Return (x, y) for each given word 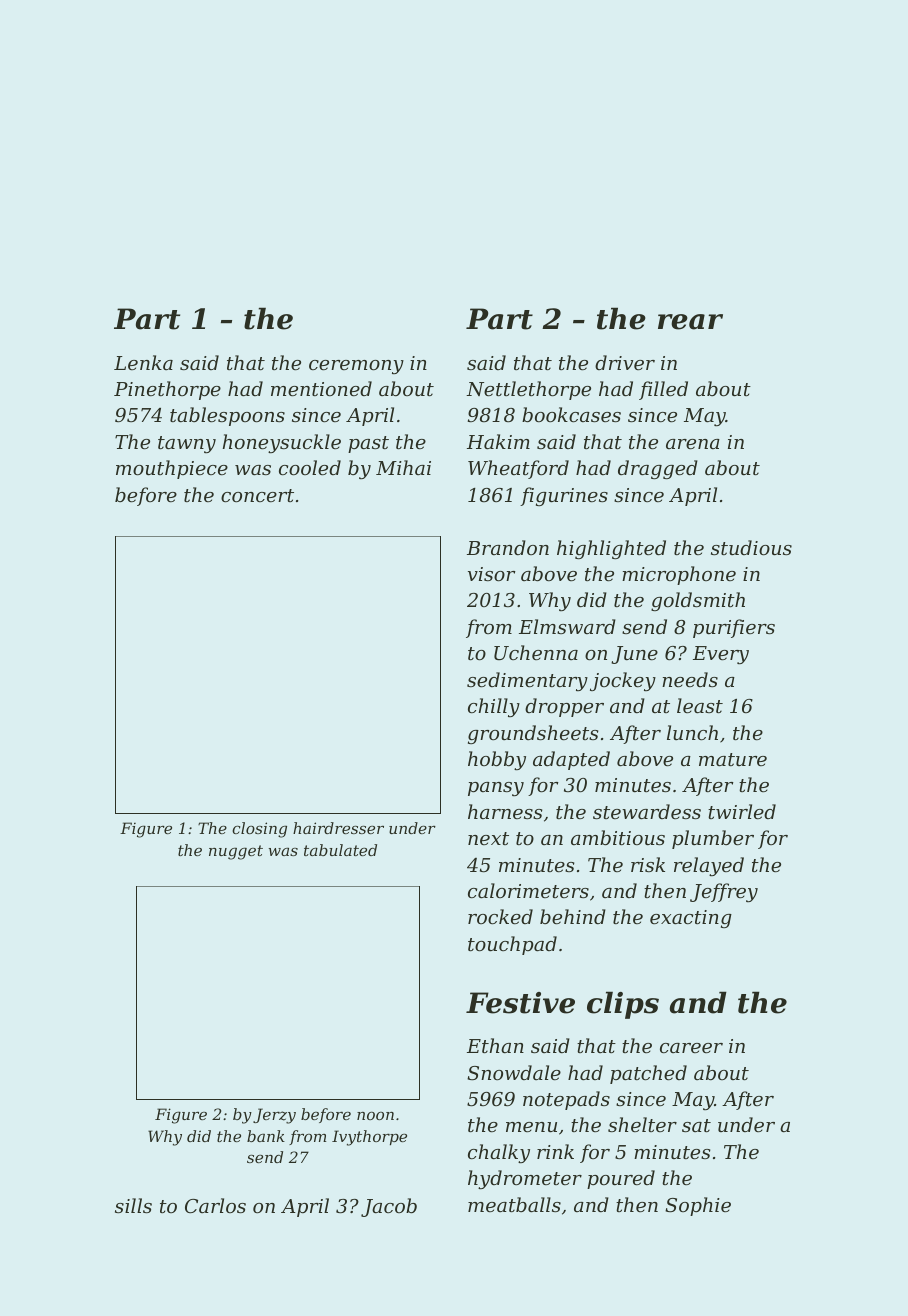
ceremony (356, 367)
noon (375, 1116)
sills (133, 1205)
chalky (499, 1153)
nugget (236, 852)
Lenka (143, 362)
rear (690, 322)
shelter (642, 1124)
